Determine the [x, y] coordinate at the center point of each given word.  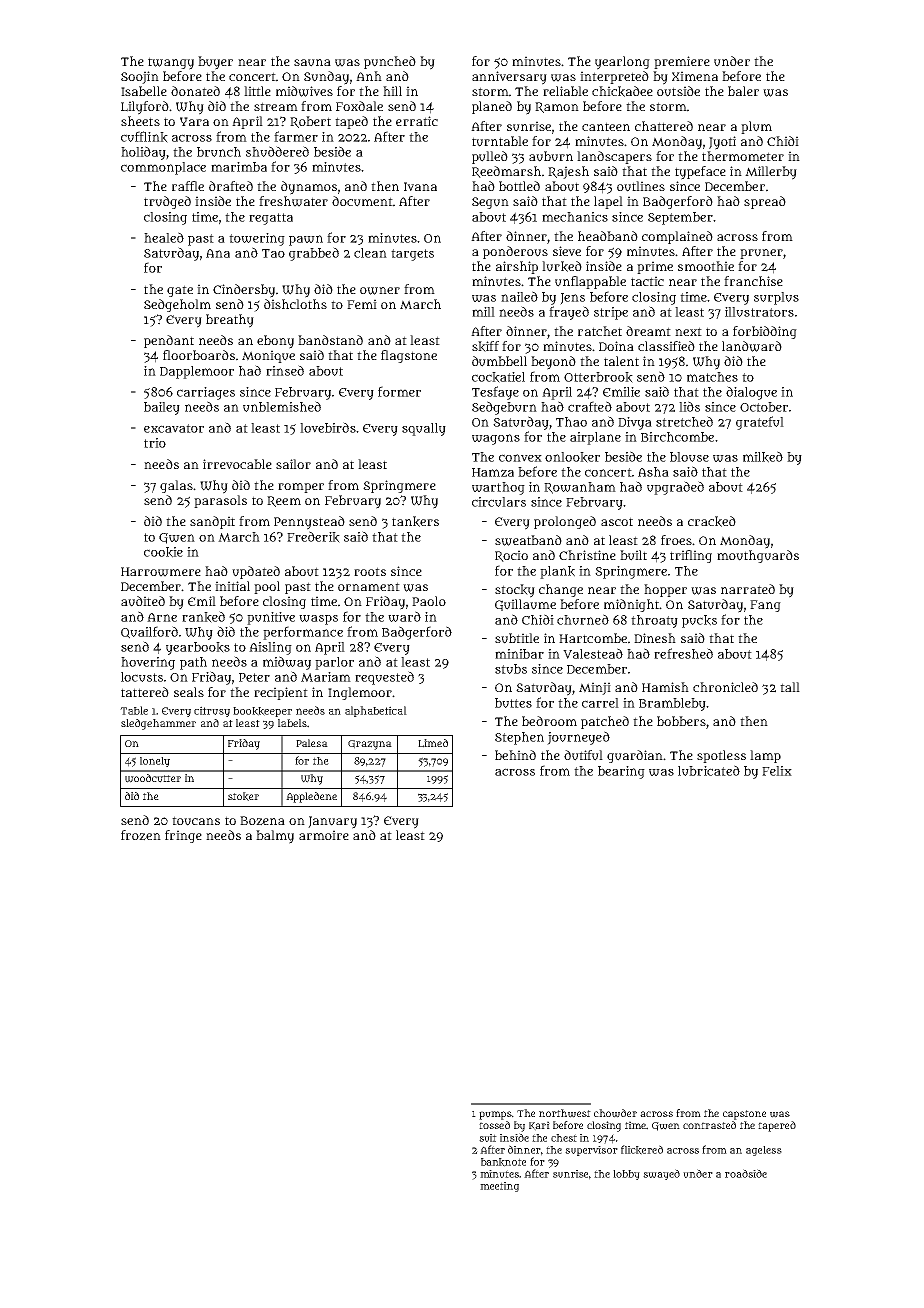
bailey [162, 408]
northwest [565, 1113]
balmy [275, 837]
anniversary [509, 78]
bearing [621, 772]
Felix [777, 771]
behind [515, 755]
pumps [495, 1115]
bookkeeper [262, 712]
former [399, 391]
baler [743, 91]
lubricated [709, 770]
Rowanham [580, 488]
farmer [296, 136]
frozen [141, 835]
